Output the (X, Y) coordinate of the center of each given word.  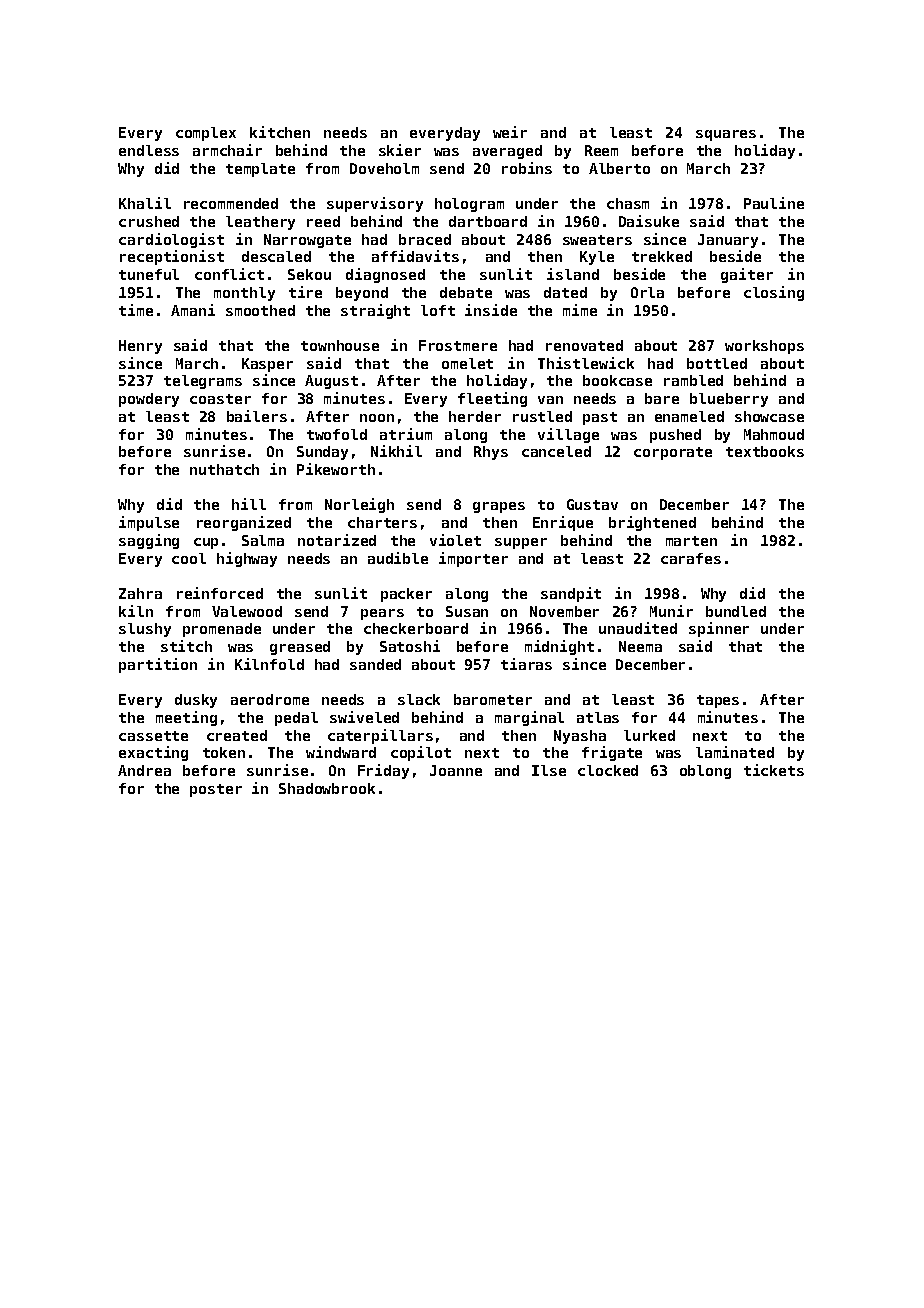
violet (455, 540)
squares (726, 135)
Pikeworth (336, 469)
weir (510, 132)
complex (206, 134)
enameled (689, 416)
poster (216, 790)
